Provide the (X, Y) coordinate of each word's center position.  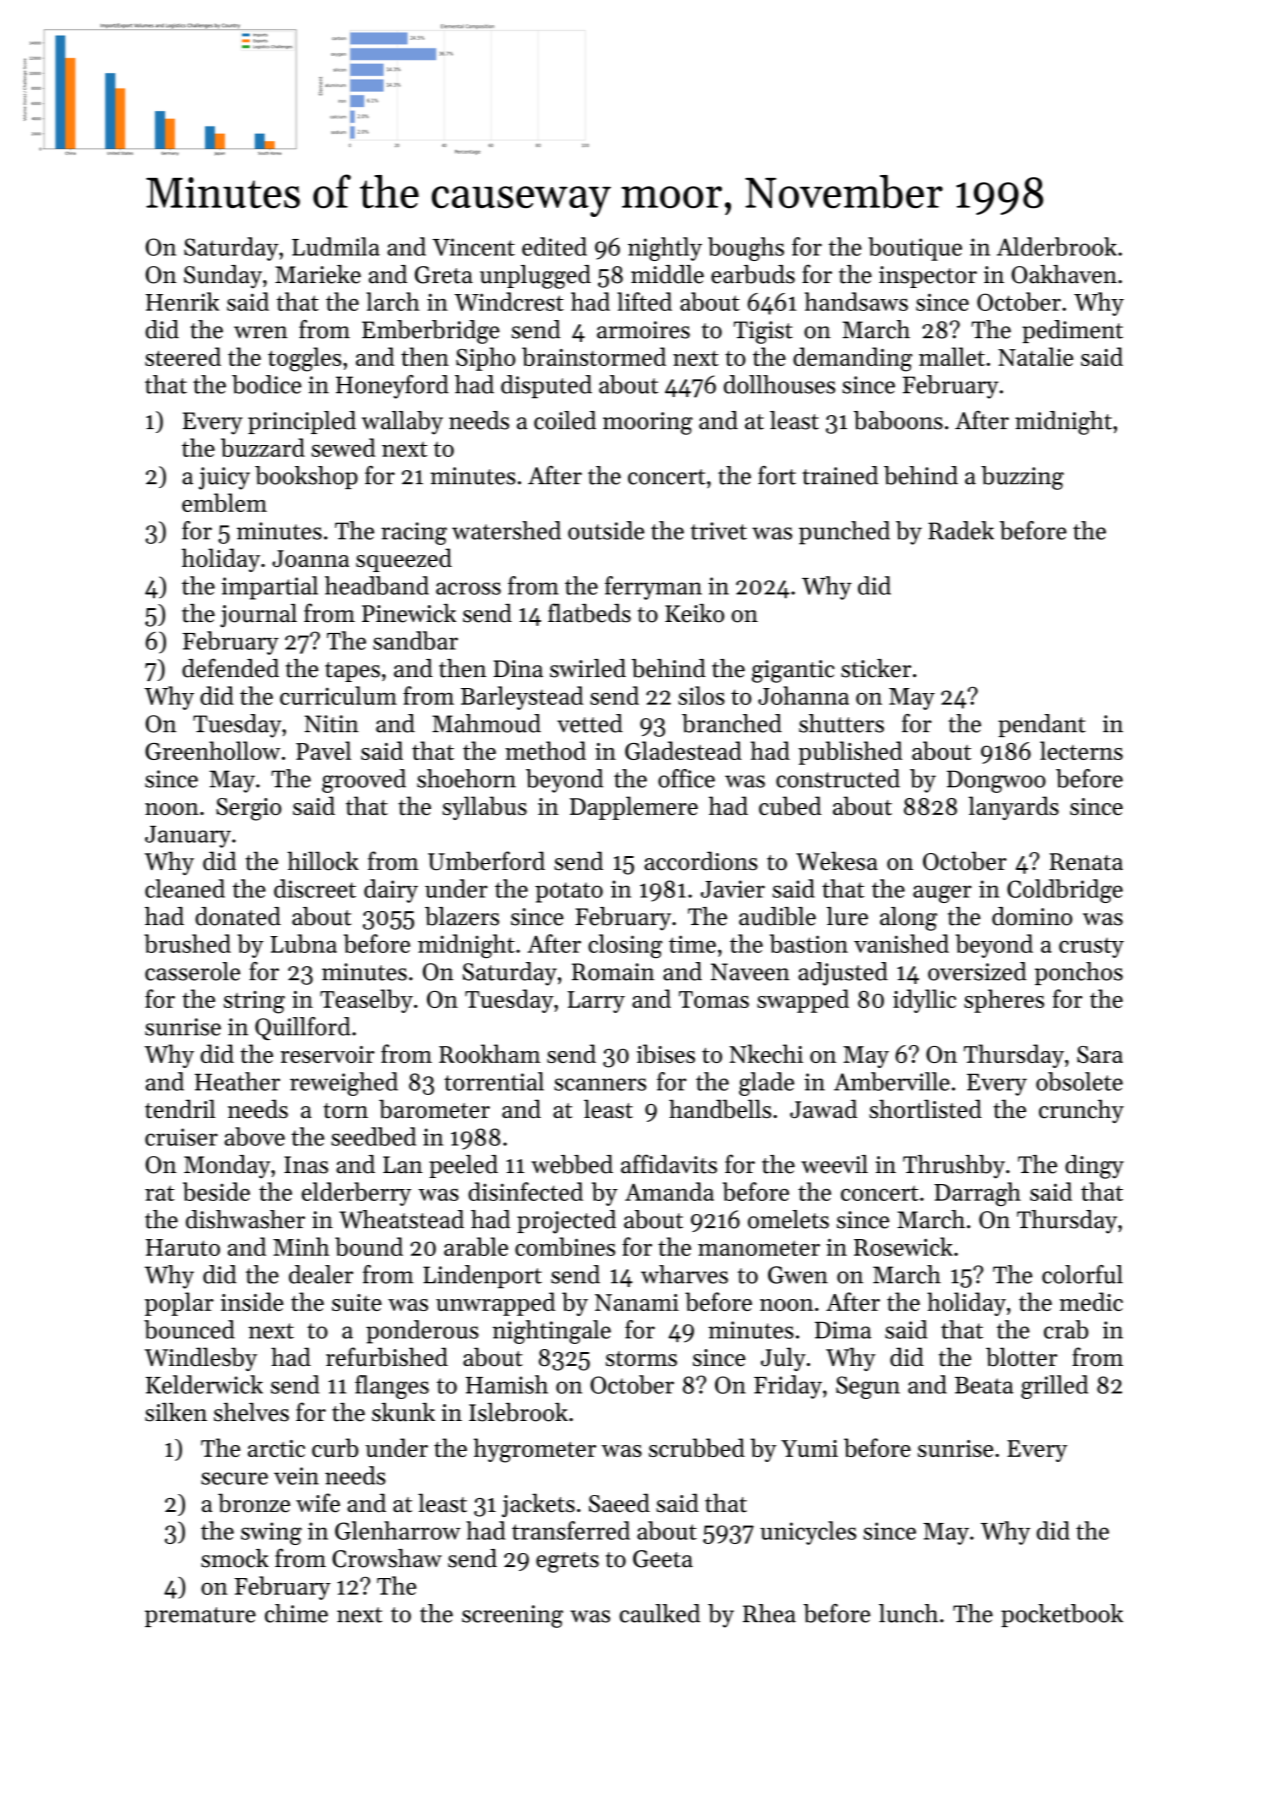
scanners (600, 1084)
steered (183, 356)
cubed (790, 805)
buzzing (1022, 478)
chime (296, 1613)
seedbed (373, 1136)
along (908, 919)
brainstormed (594, 356)
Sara (1100, 1054)
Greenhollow (212, 750)
